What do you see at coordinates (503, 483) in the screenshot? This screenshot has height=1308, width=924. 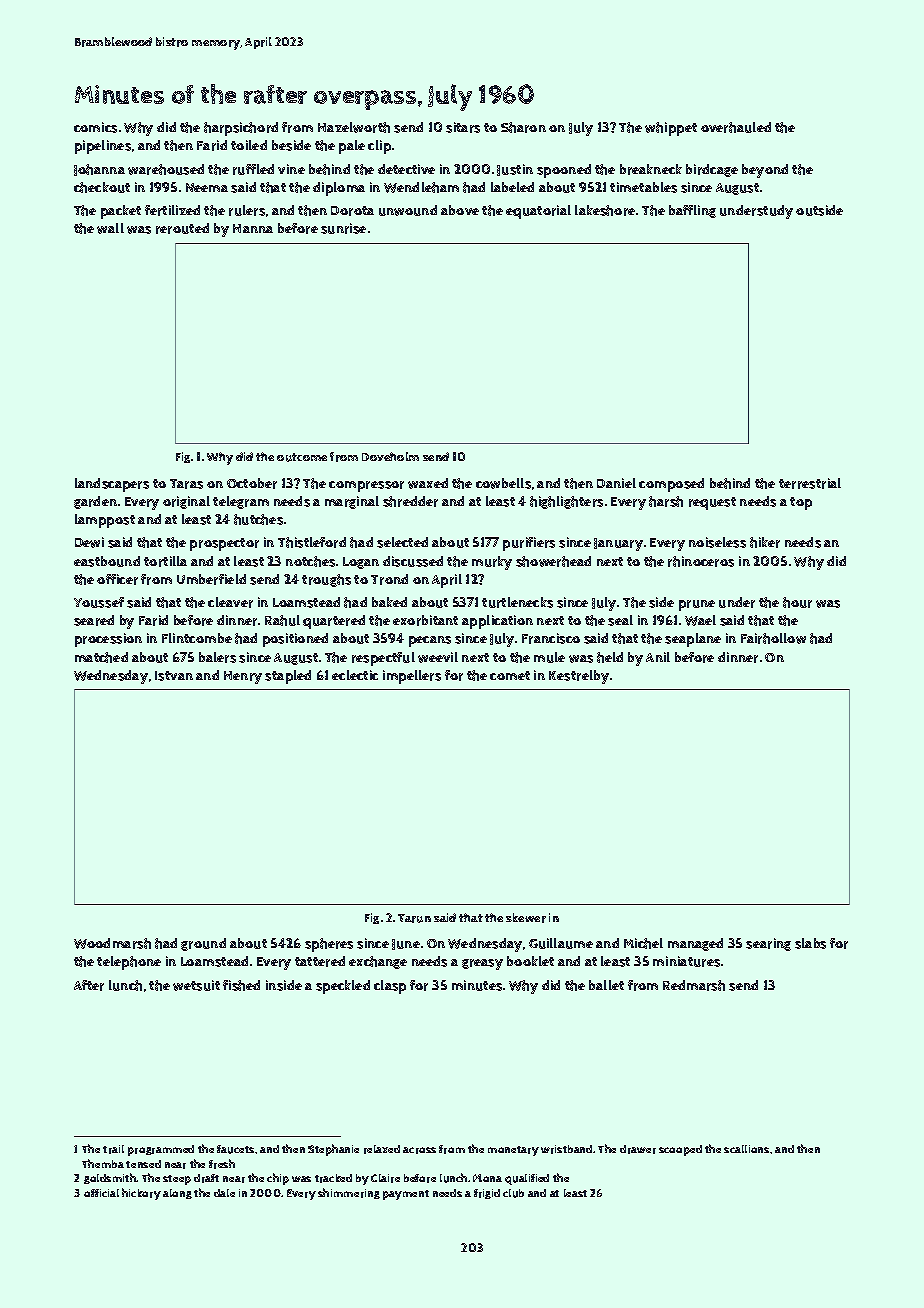 I see `cowbells` at bounding box center [503, 483].
